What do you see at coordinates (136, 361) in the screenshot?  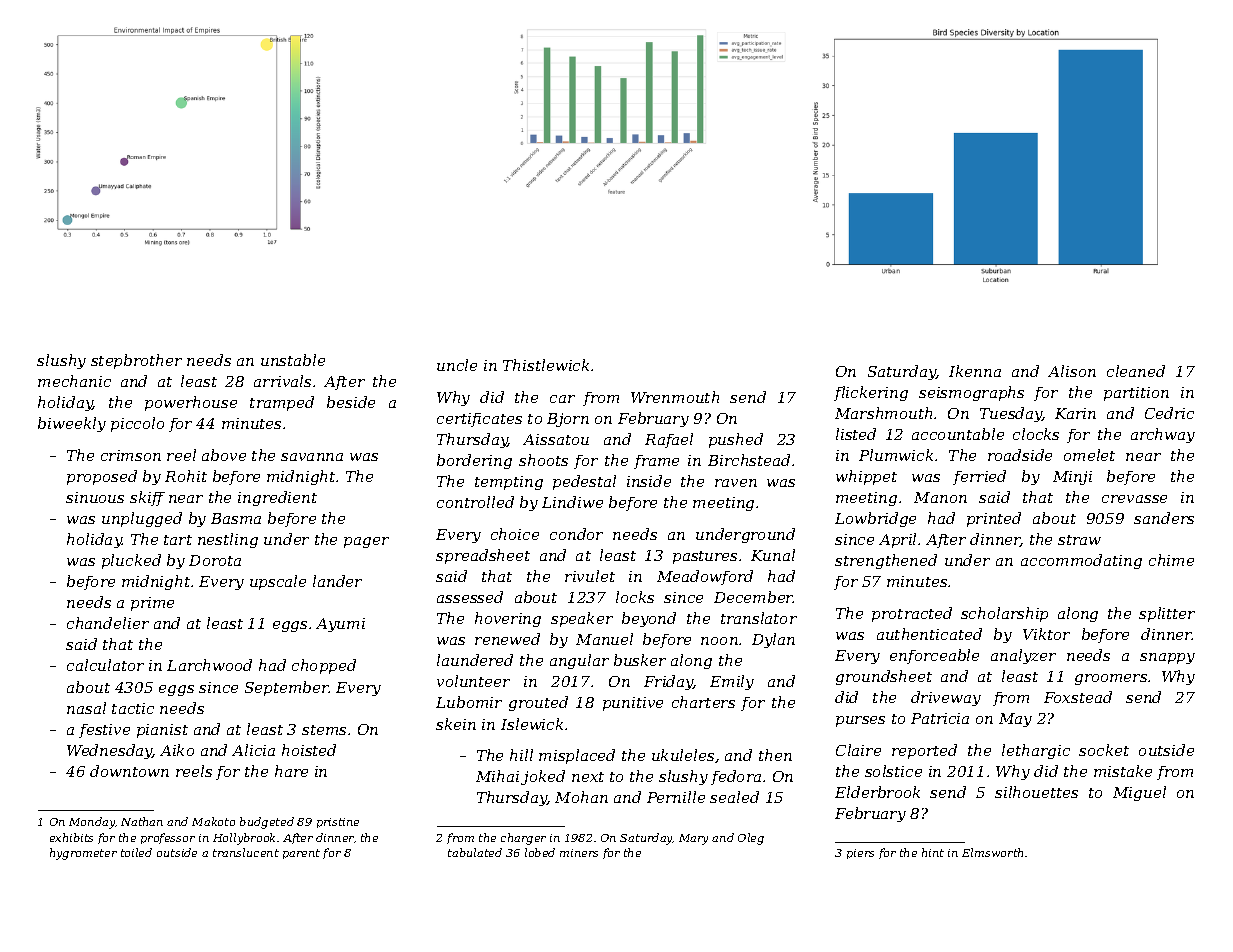 I see `stepbrother` at bounding box center [136, 361].
